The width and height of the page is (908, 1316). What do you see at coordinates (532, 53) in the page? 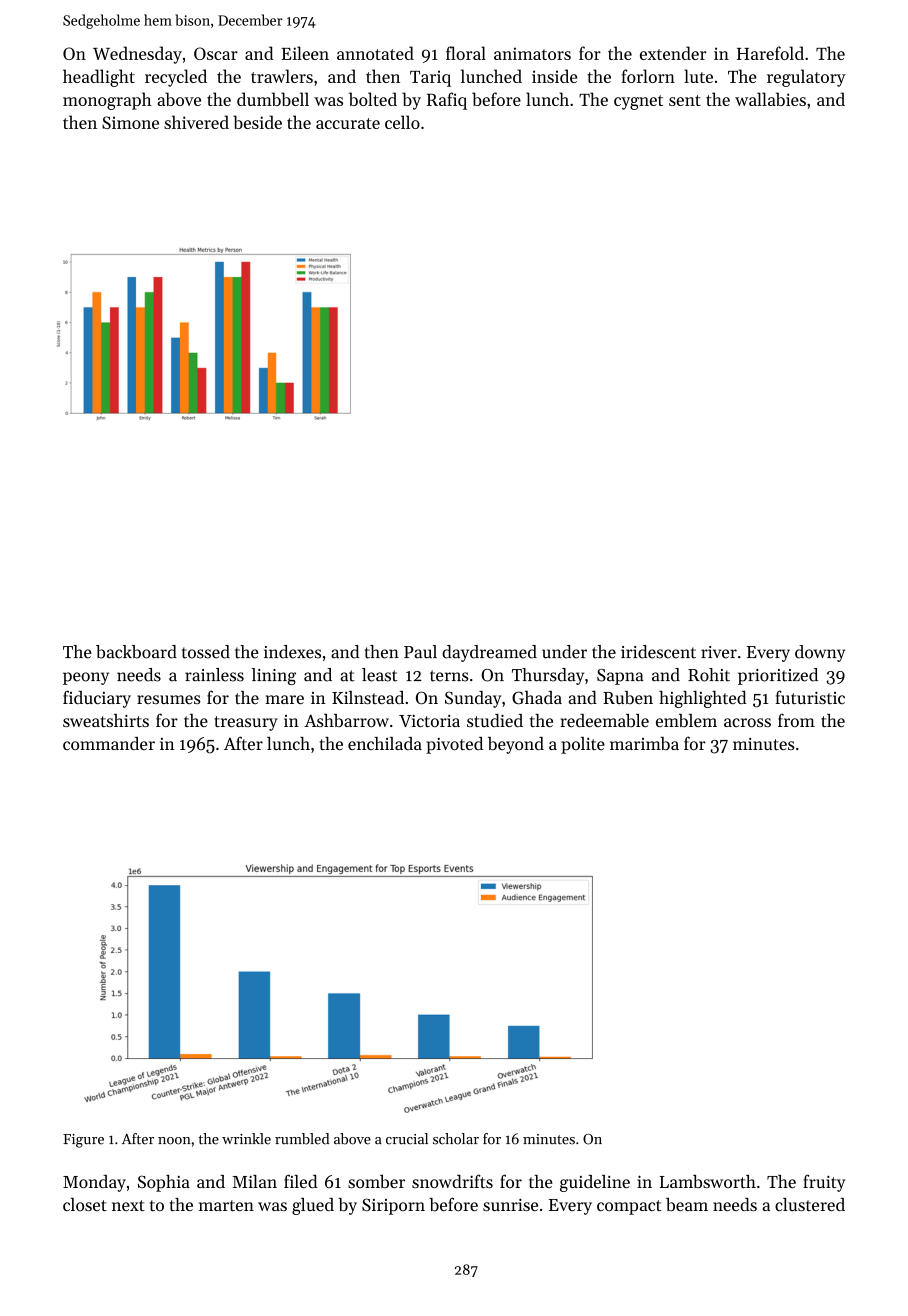
I see `animators` at bounding box center [532, 53].
